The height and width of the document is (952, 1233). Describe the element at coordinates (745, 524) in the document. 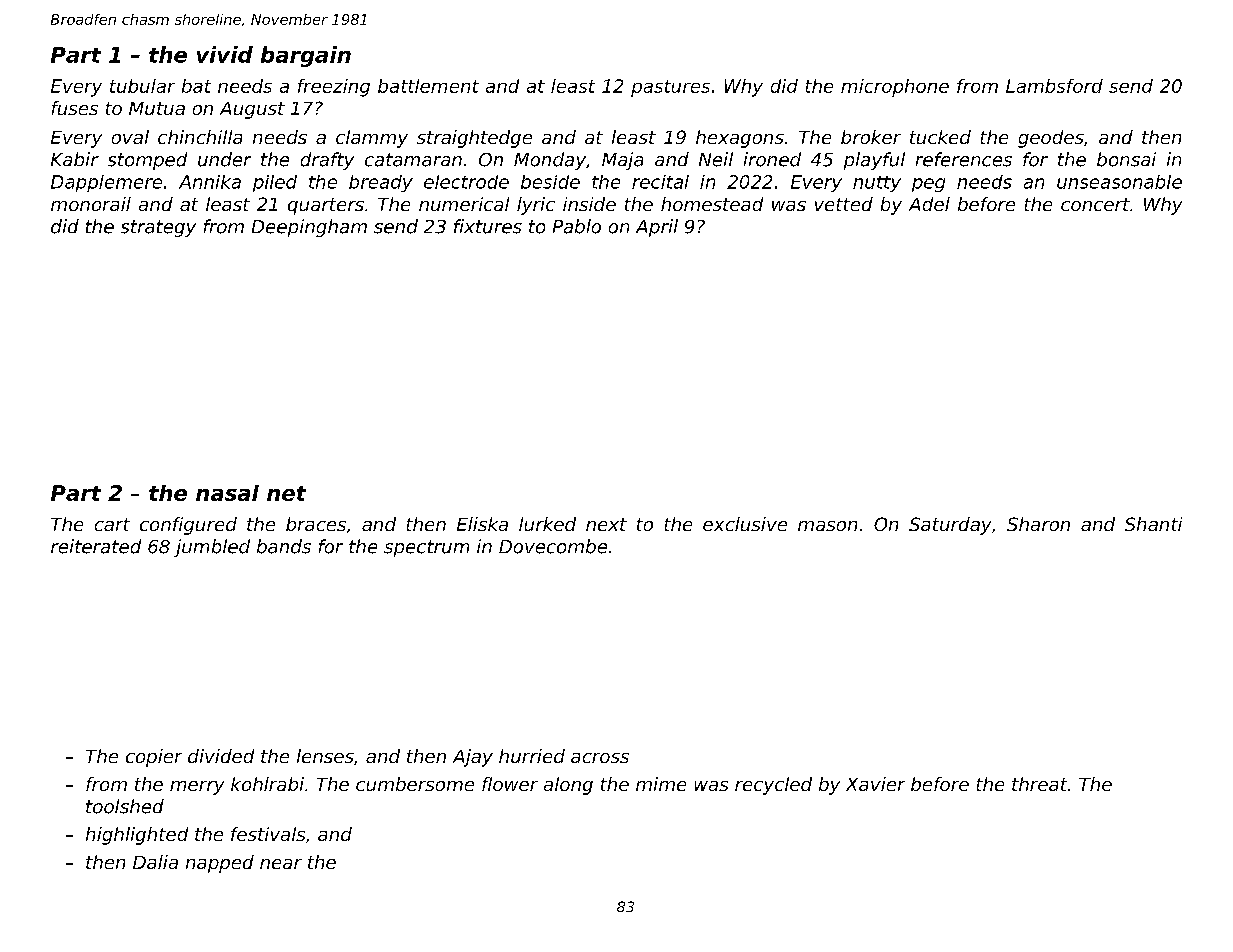

I see `exclusive` at that location.
